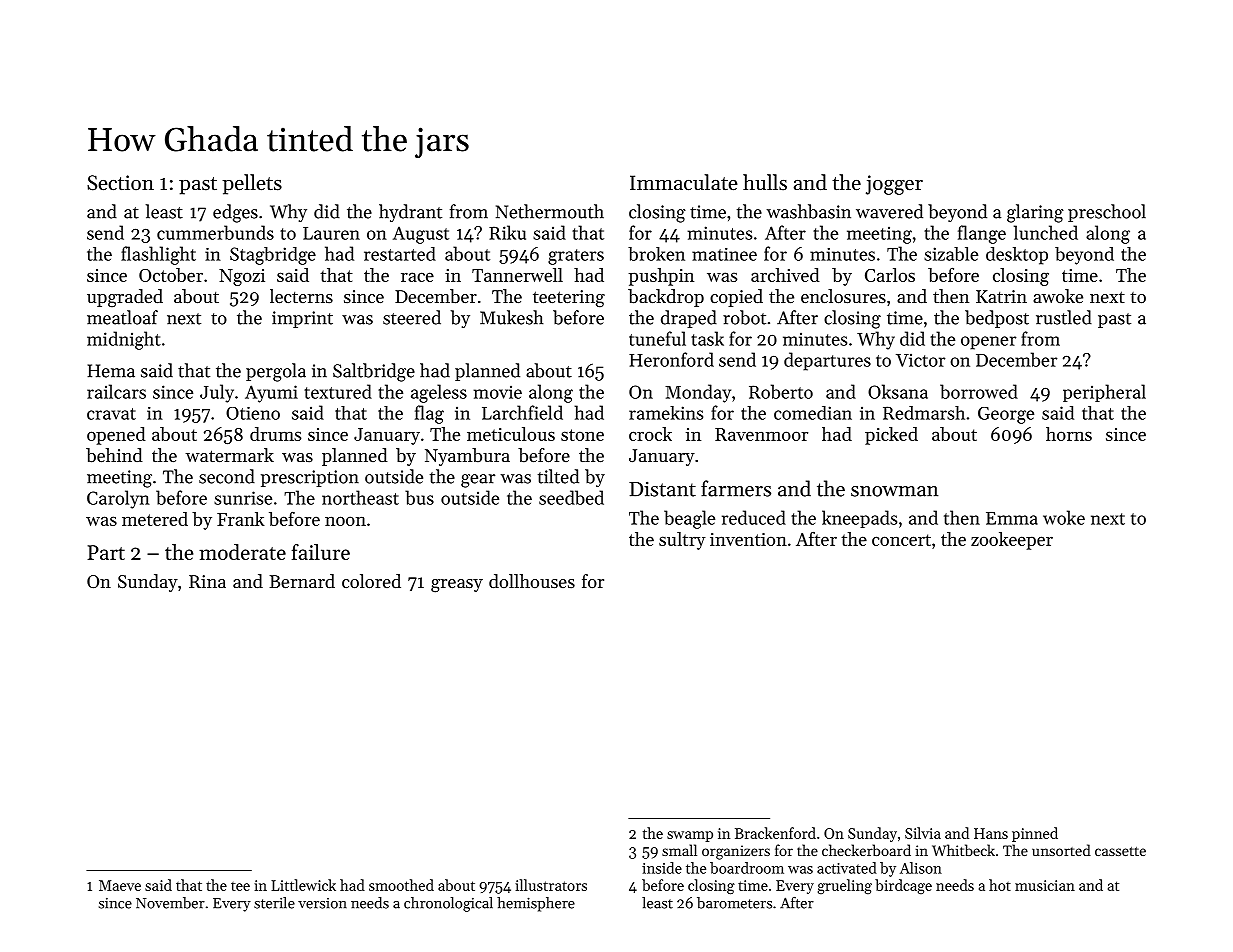 The width and height of the document is (1233, 952). I want to click on behind, so click(114, 455).
